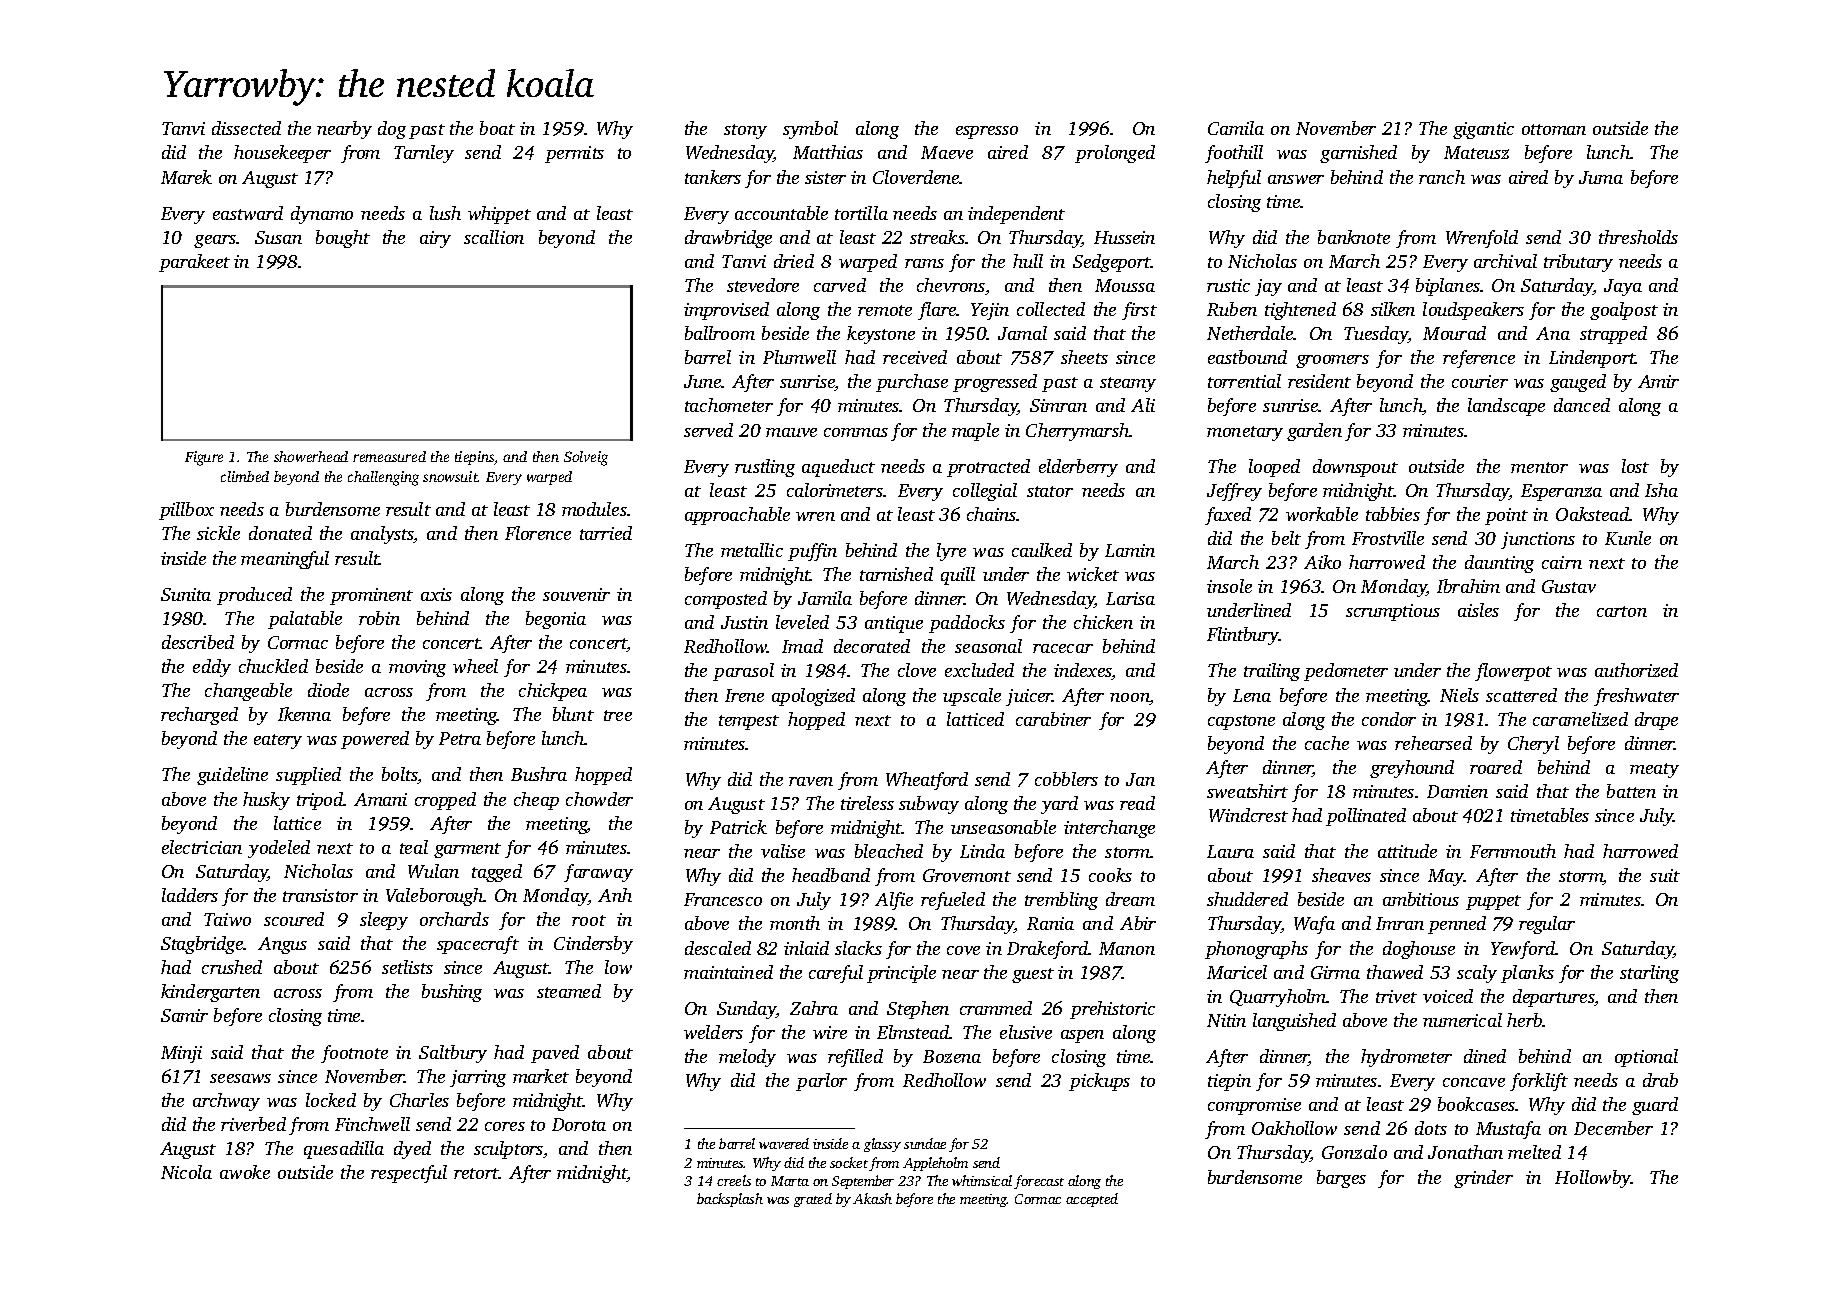 This screenshot has width=1840, height=1301. I want to click on Marek, so click(186, 177).
